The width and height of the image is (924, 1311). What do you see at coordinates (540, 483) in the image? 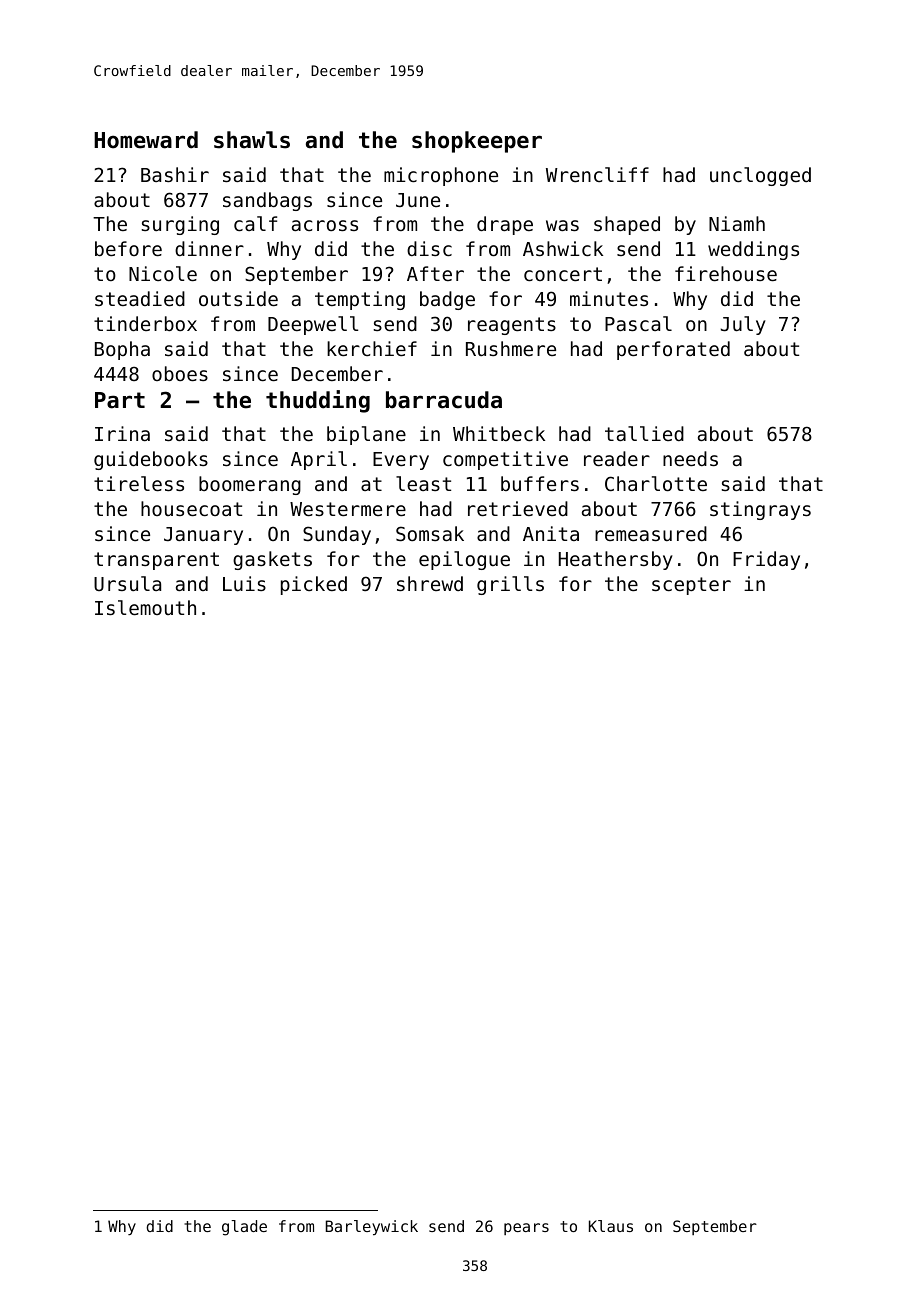
I see `buffers` at bounding box center [540, 483].
